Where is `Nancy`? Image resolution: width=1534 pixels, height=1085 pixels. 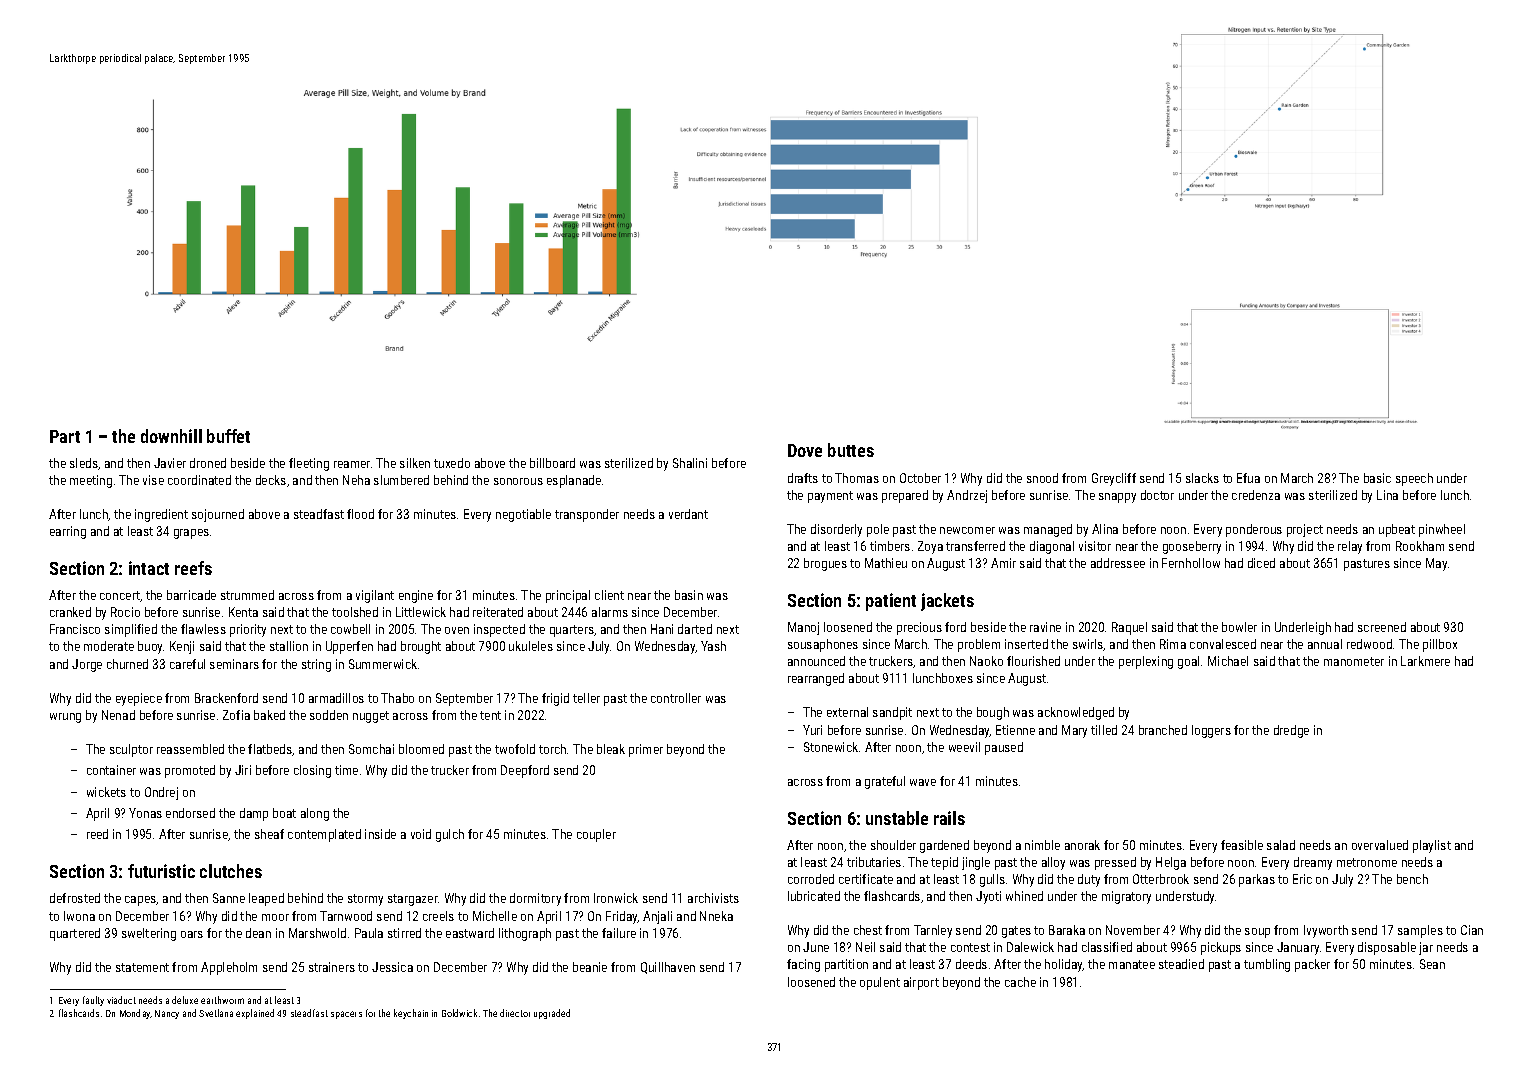
Nancy is located at coordinates (167, 1014).
